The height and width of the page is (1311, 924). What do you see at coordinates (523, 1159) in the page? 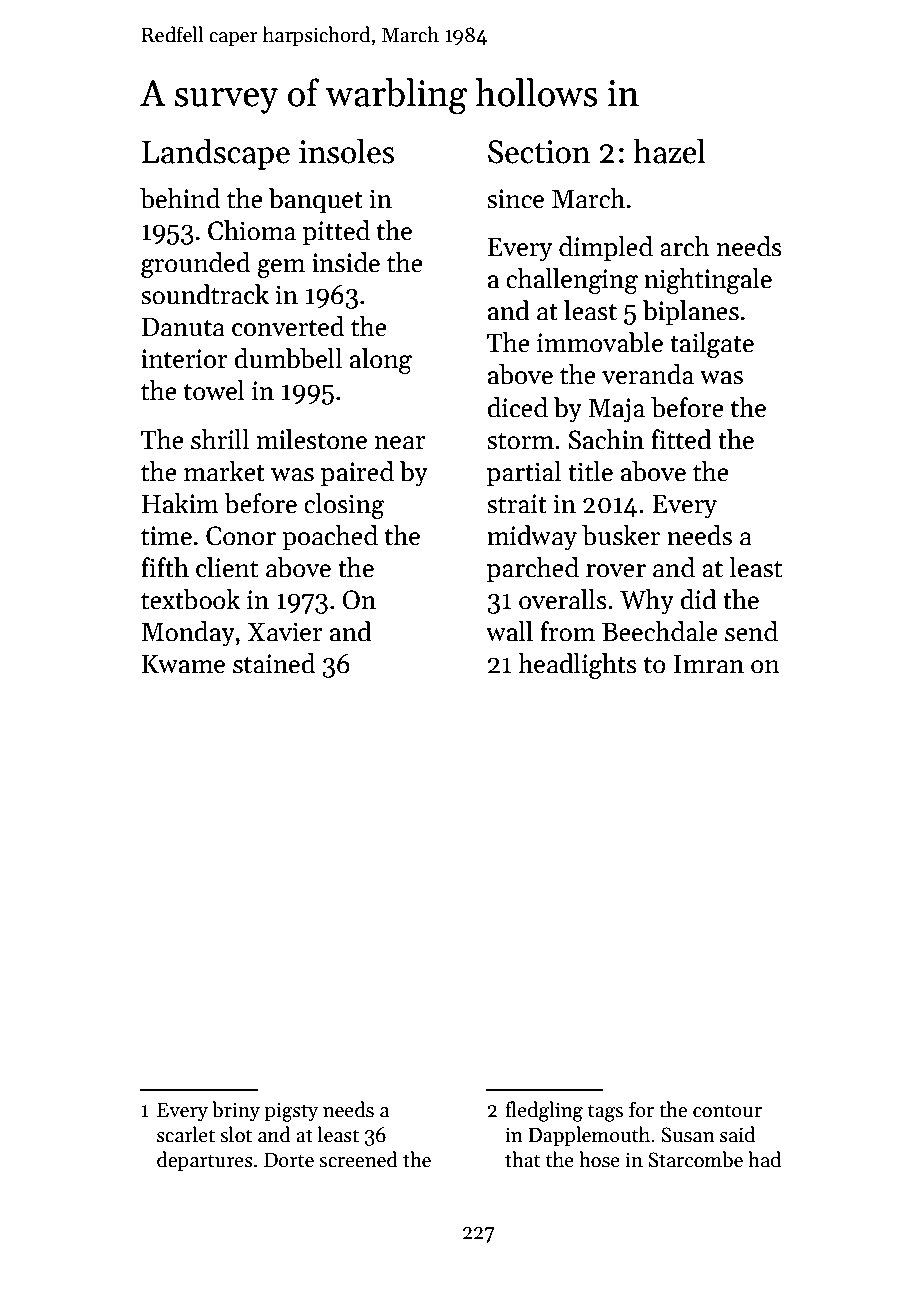
I see `that` at bounding box center [523, 1159].
